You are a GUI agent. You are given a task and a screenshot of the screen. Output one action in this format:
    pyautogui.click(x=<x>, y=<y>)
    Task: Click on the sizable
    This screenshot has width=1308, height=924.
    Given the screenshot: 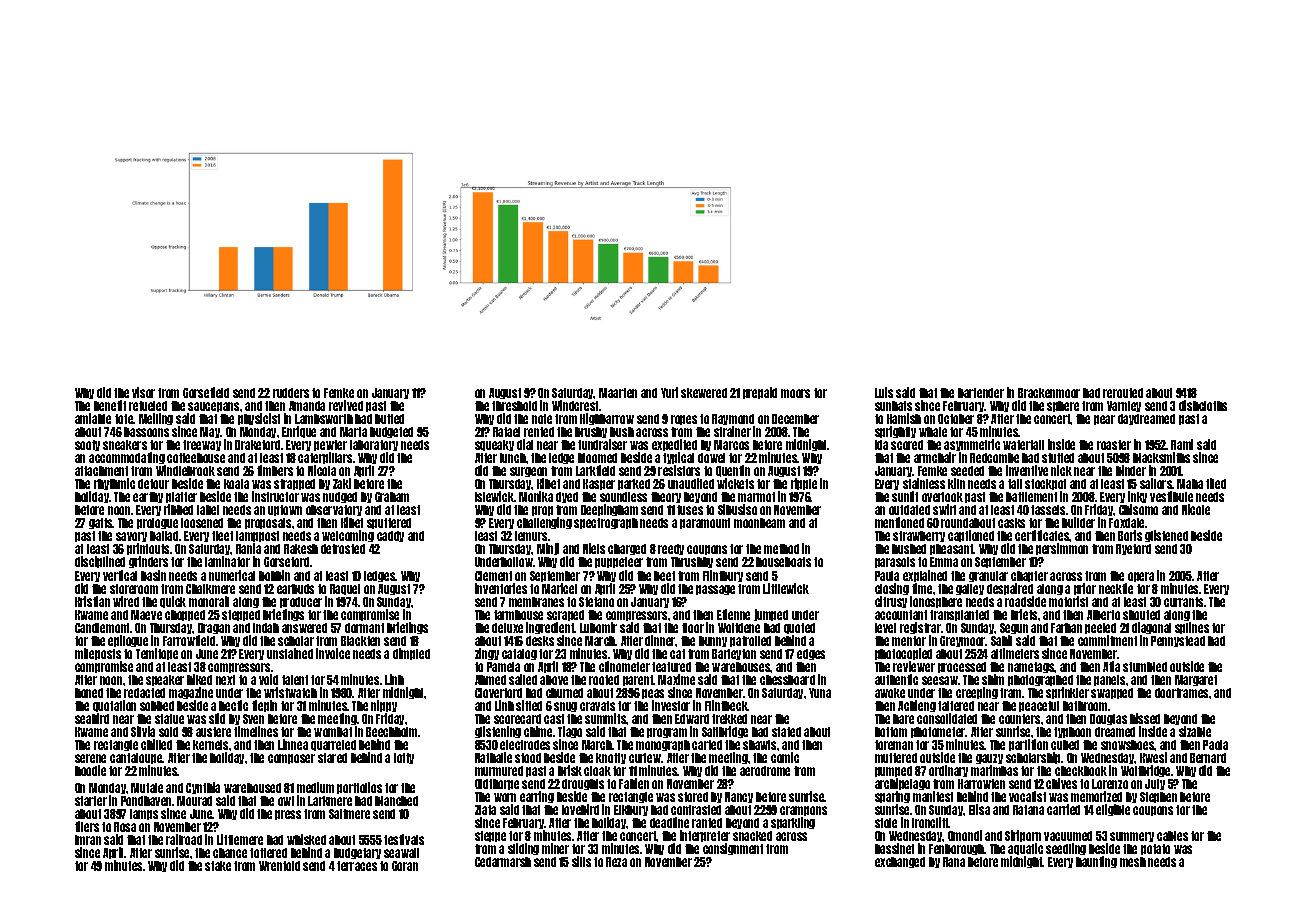 What is the action you would take?
    pyautogui.click(x=1195, y=731)
